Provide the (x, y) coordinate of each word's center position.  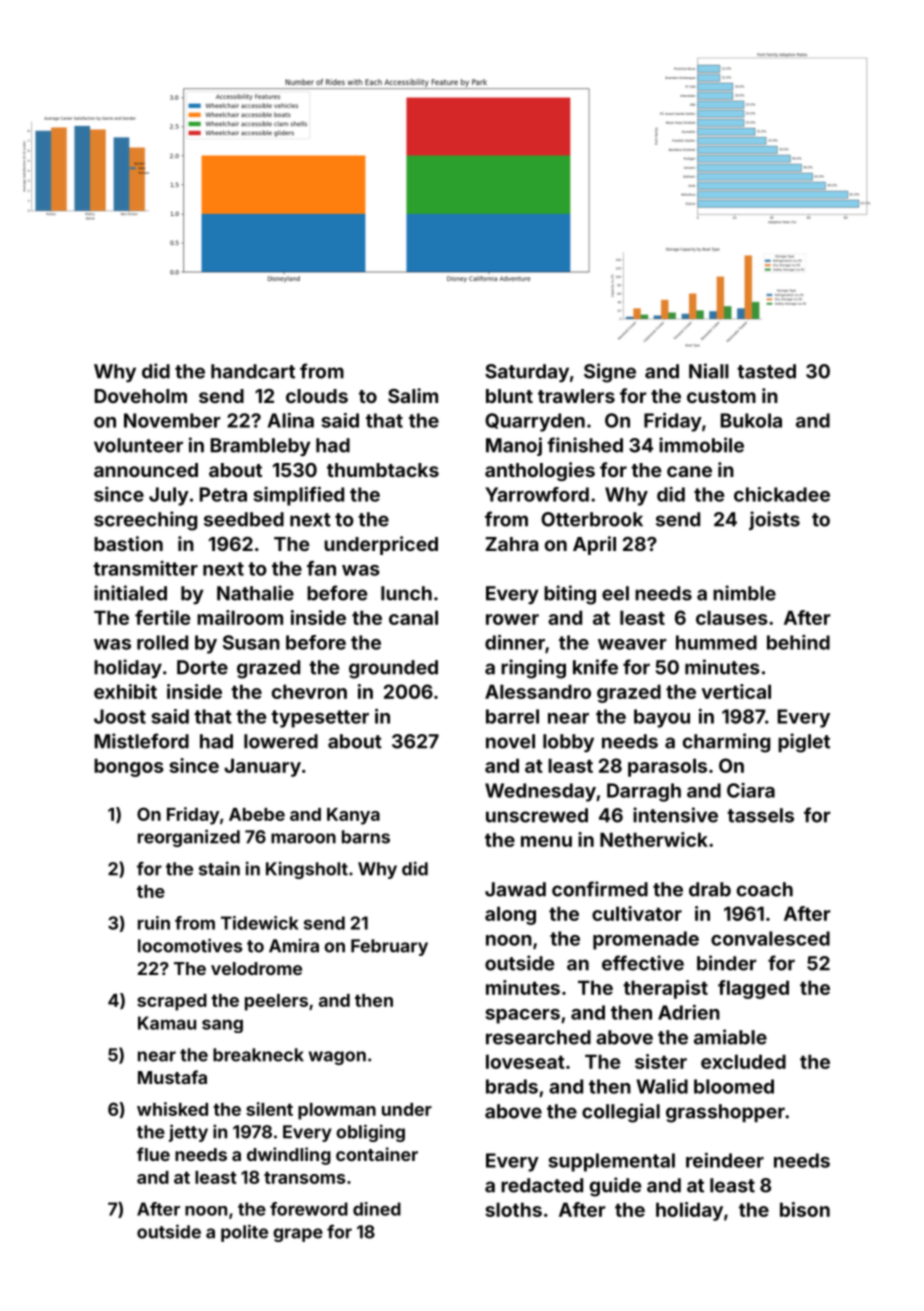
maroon (303, 838)
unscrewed (537, 815)
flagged (753, 989)
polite (244, 1233)
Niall (709, 371)
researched (538, 1037)
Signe (610, 373)
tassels (760, 815)
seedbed (244, 519)
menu (546, 841)
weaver (632, 644)
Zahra (512, 544)
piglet (804, 743)
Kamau (167, 1023)
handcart (253, 371)
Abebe (257, 814)
